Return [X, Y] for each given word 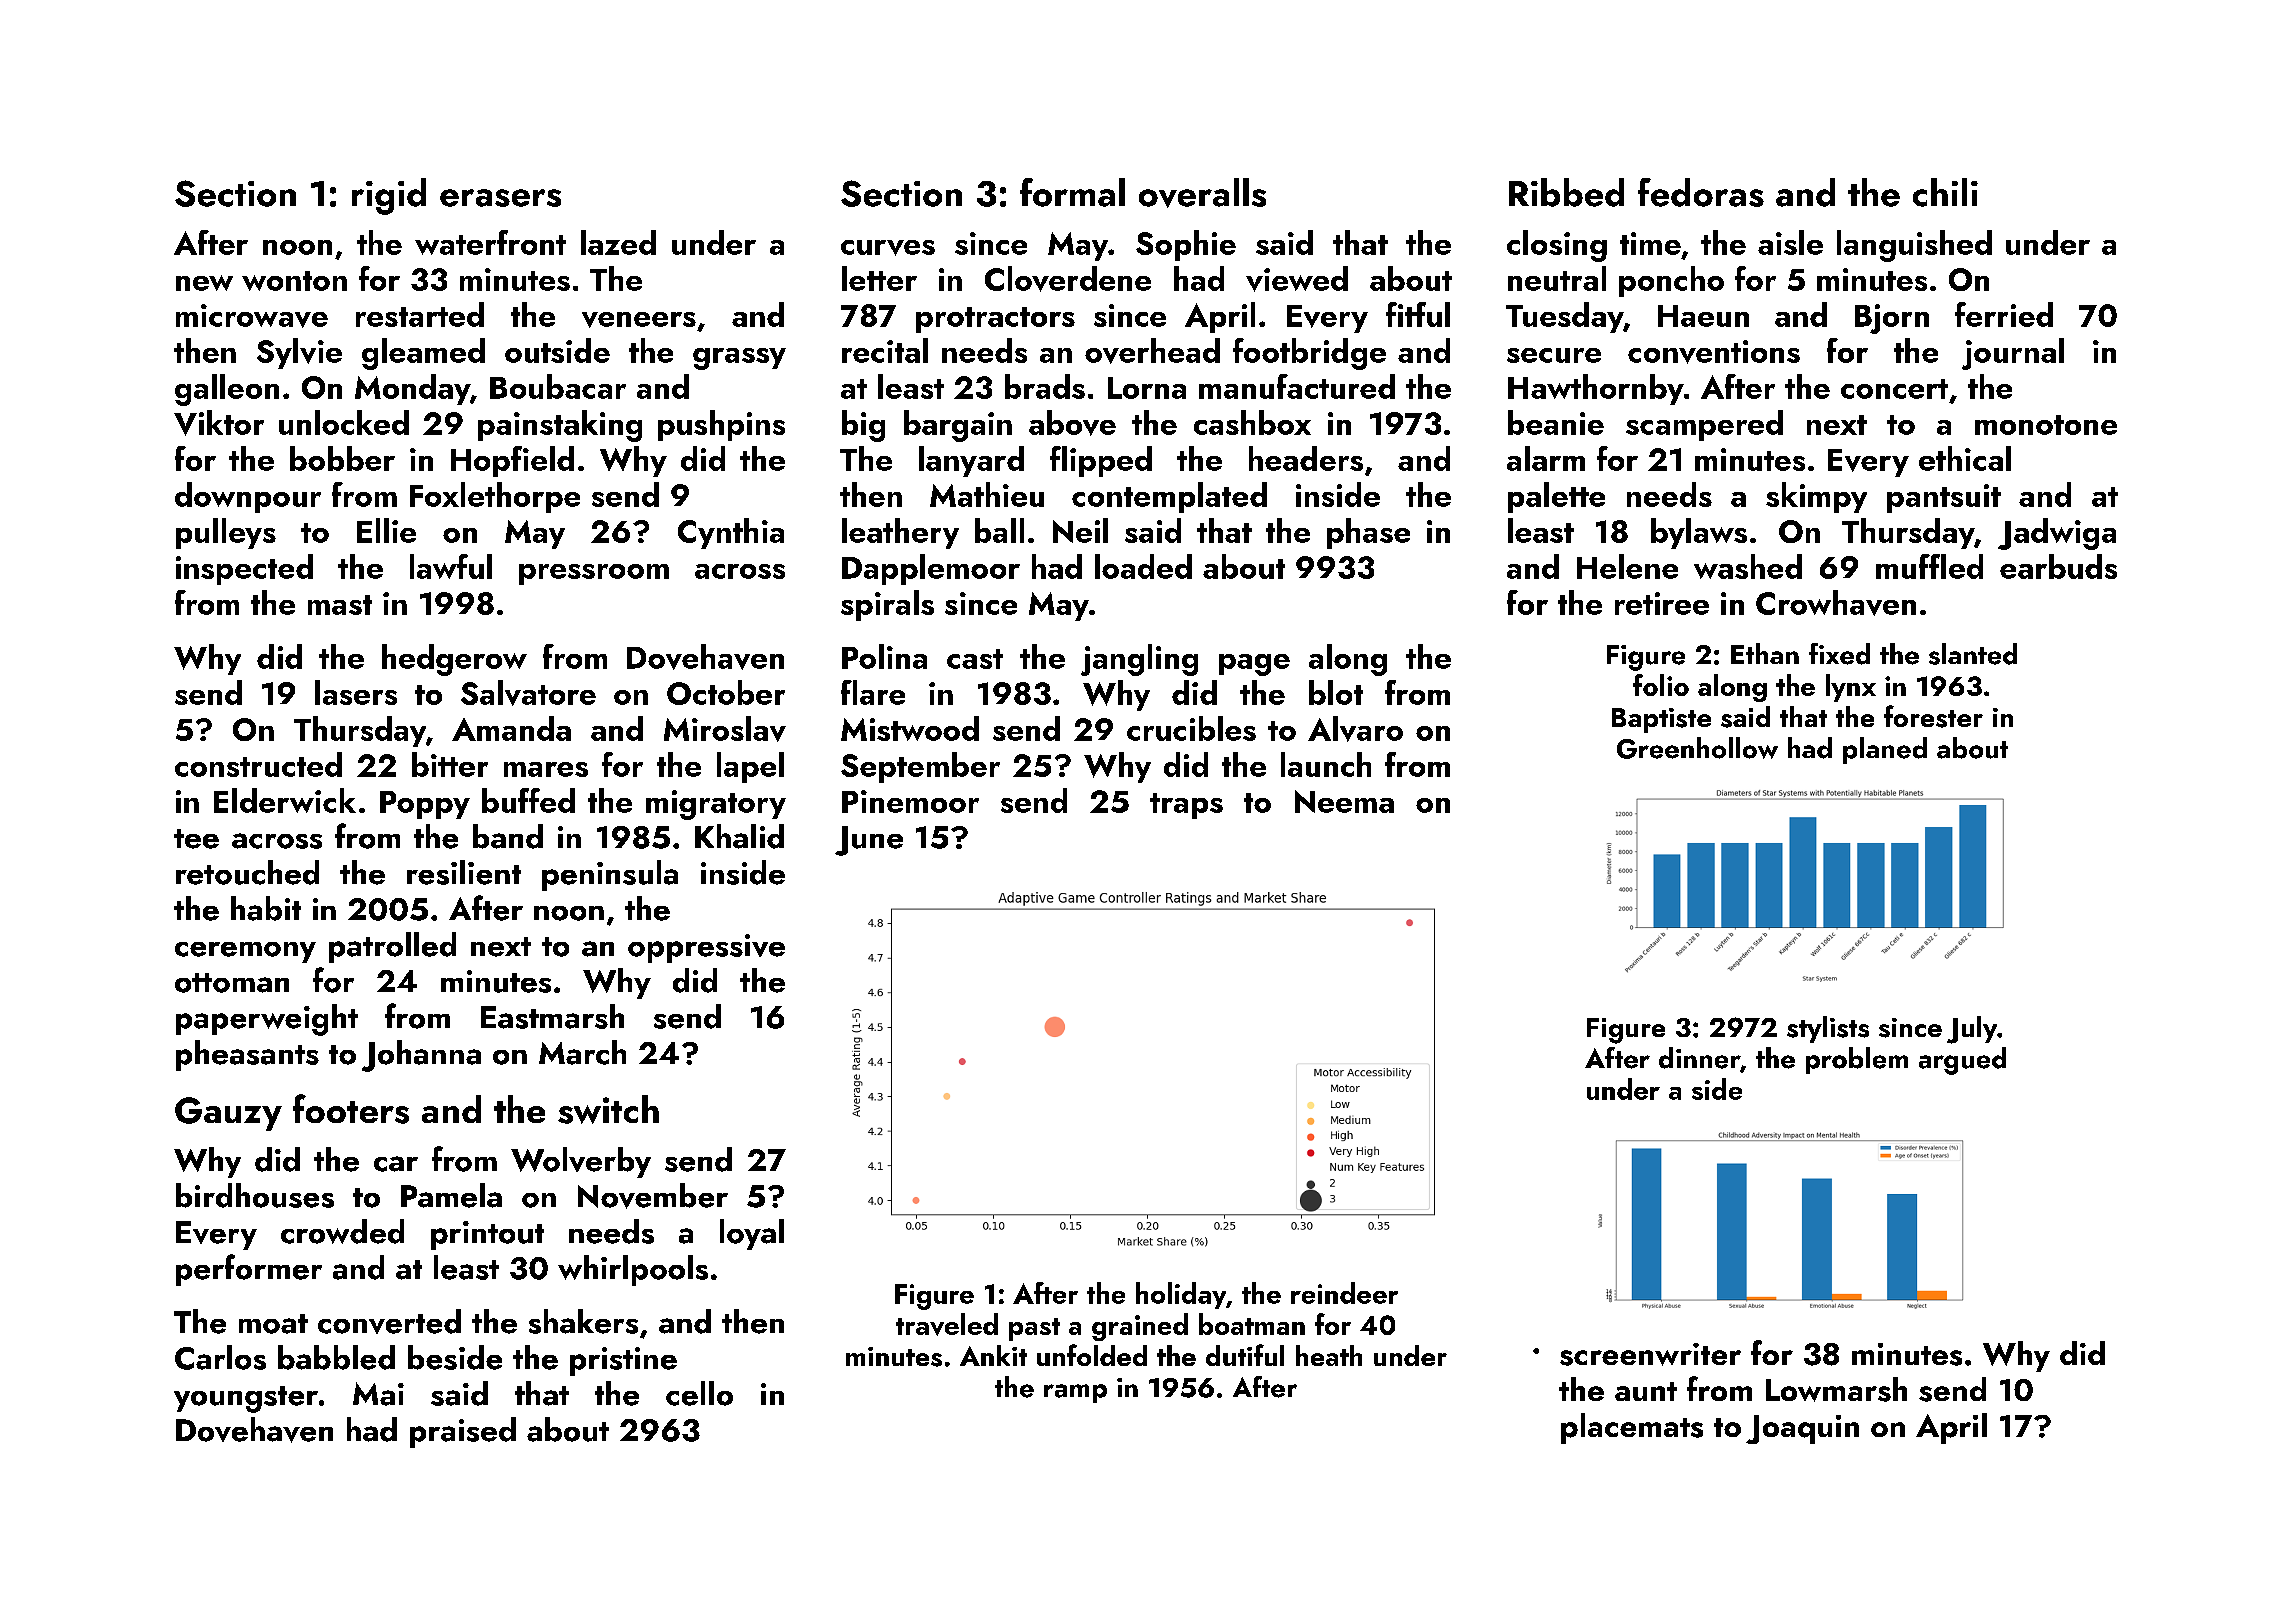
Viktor [219, 423]
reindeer [1344, 1293]
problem [1857, 1060]
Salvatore [528, 693]
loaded [1143, 566]
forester [1933, 716]
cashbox [1252, 422]
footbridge [1309, 354]
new [204, 283]
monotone [2046, 425]
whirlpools [633, 1270]
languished [1914, 246]
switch [608, 1109]
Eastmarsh [552, 1016]
